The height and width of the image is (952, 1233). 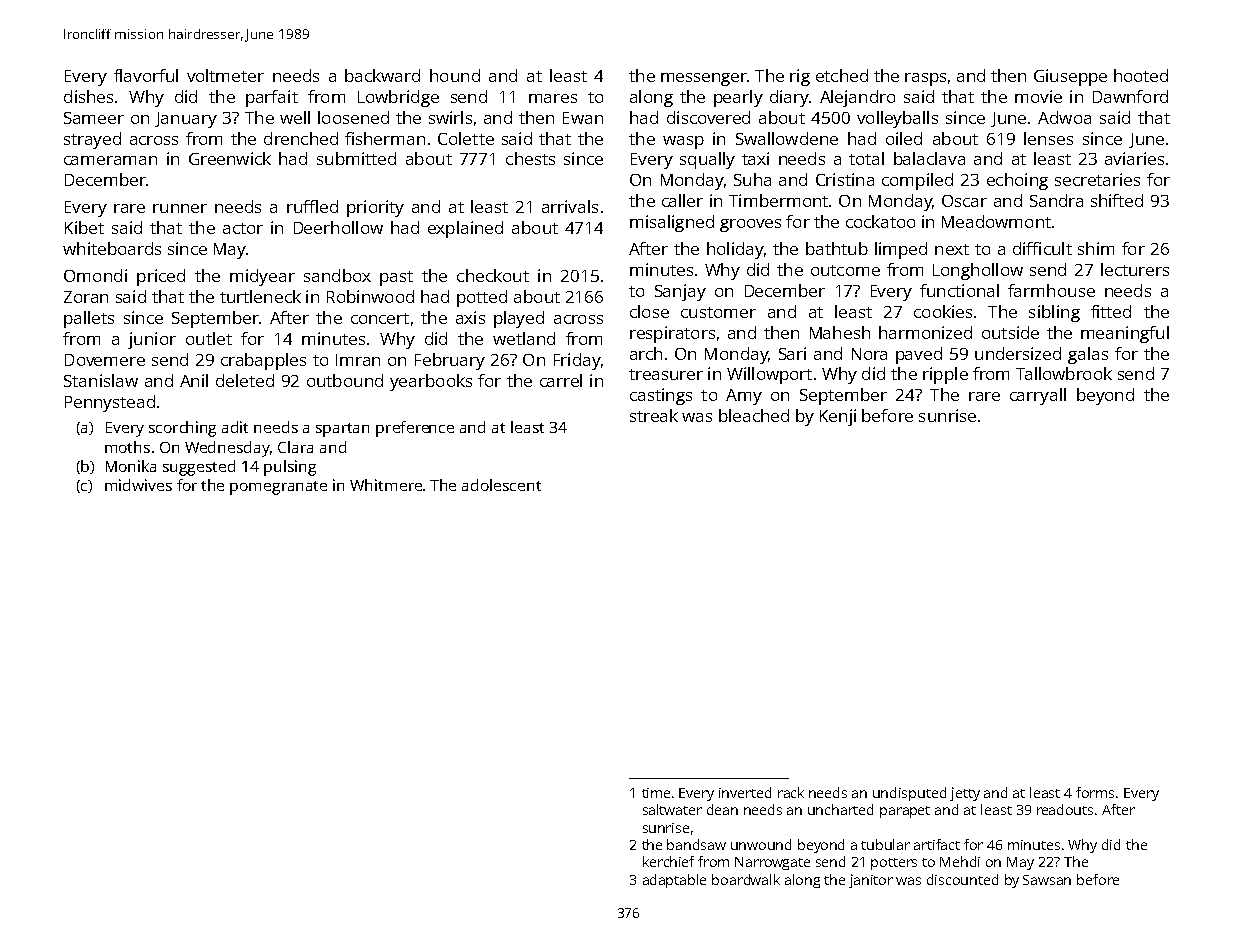 I want to click on jetty, so click(x=965, y=794).
